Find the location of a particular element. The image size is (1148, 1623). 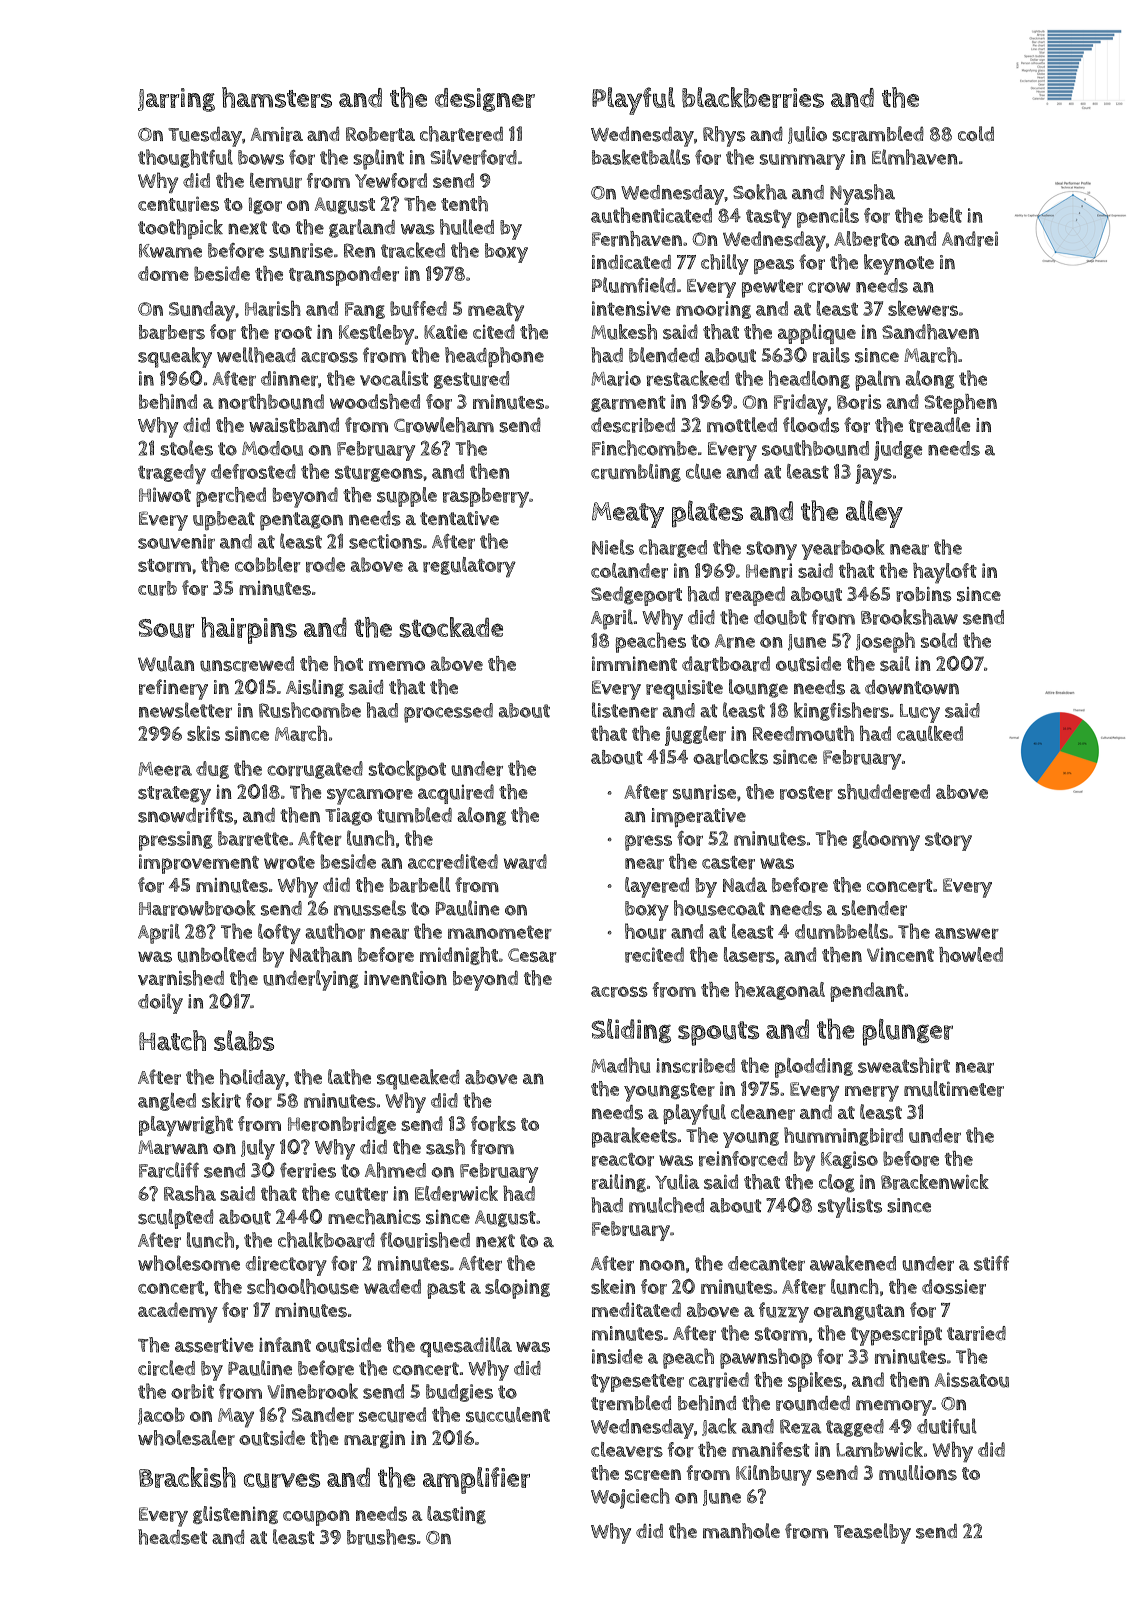

sold is located at coordinates (939, 640).
